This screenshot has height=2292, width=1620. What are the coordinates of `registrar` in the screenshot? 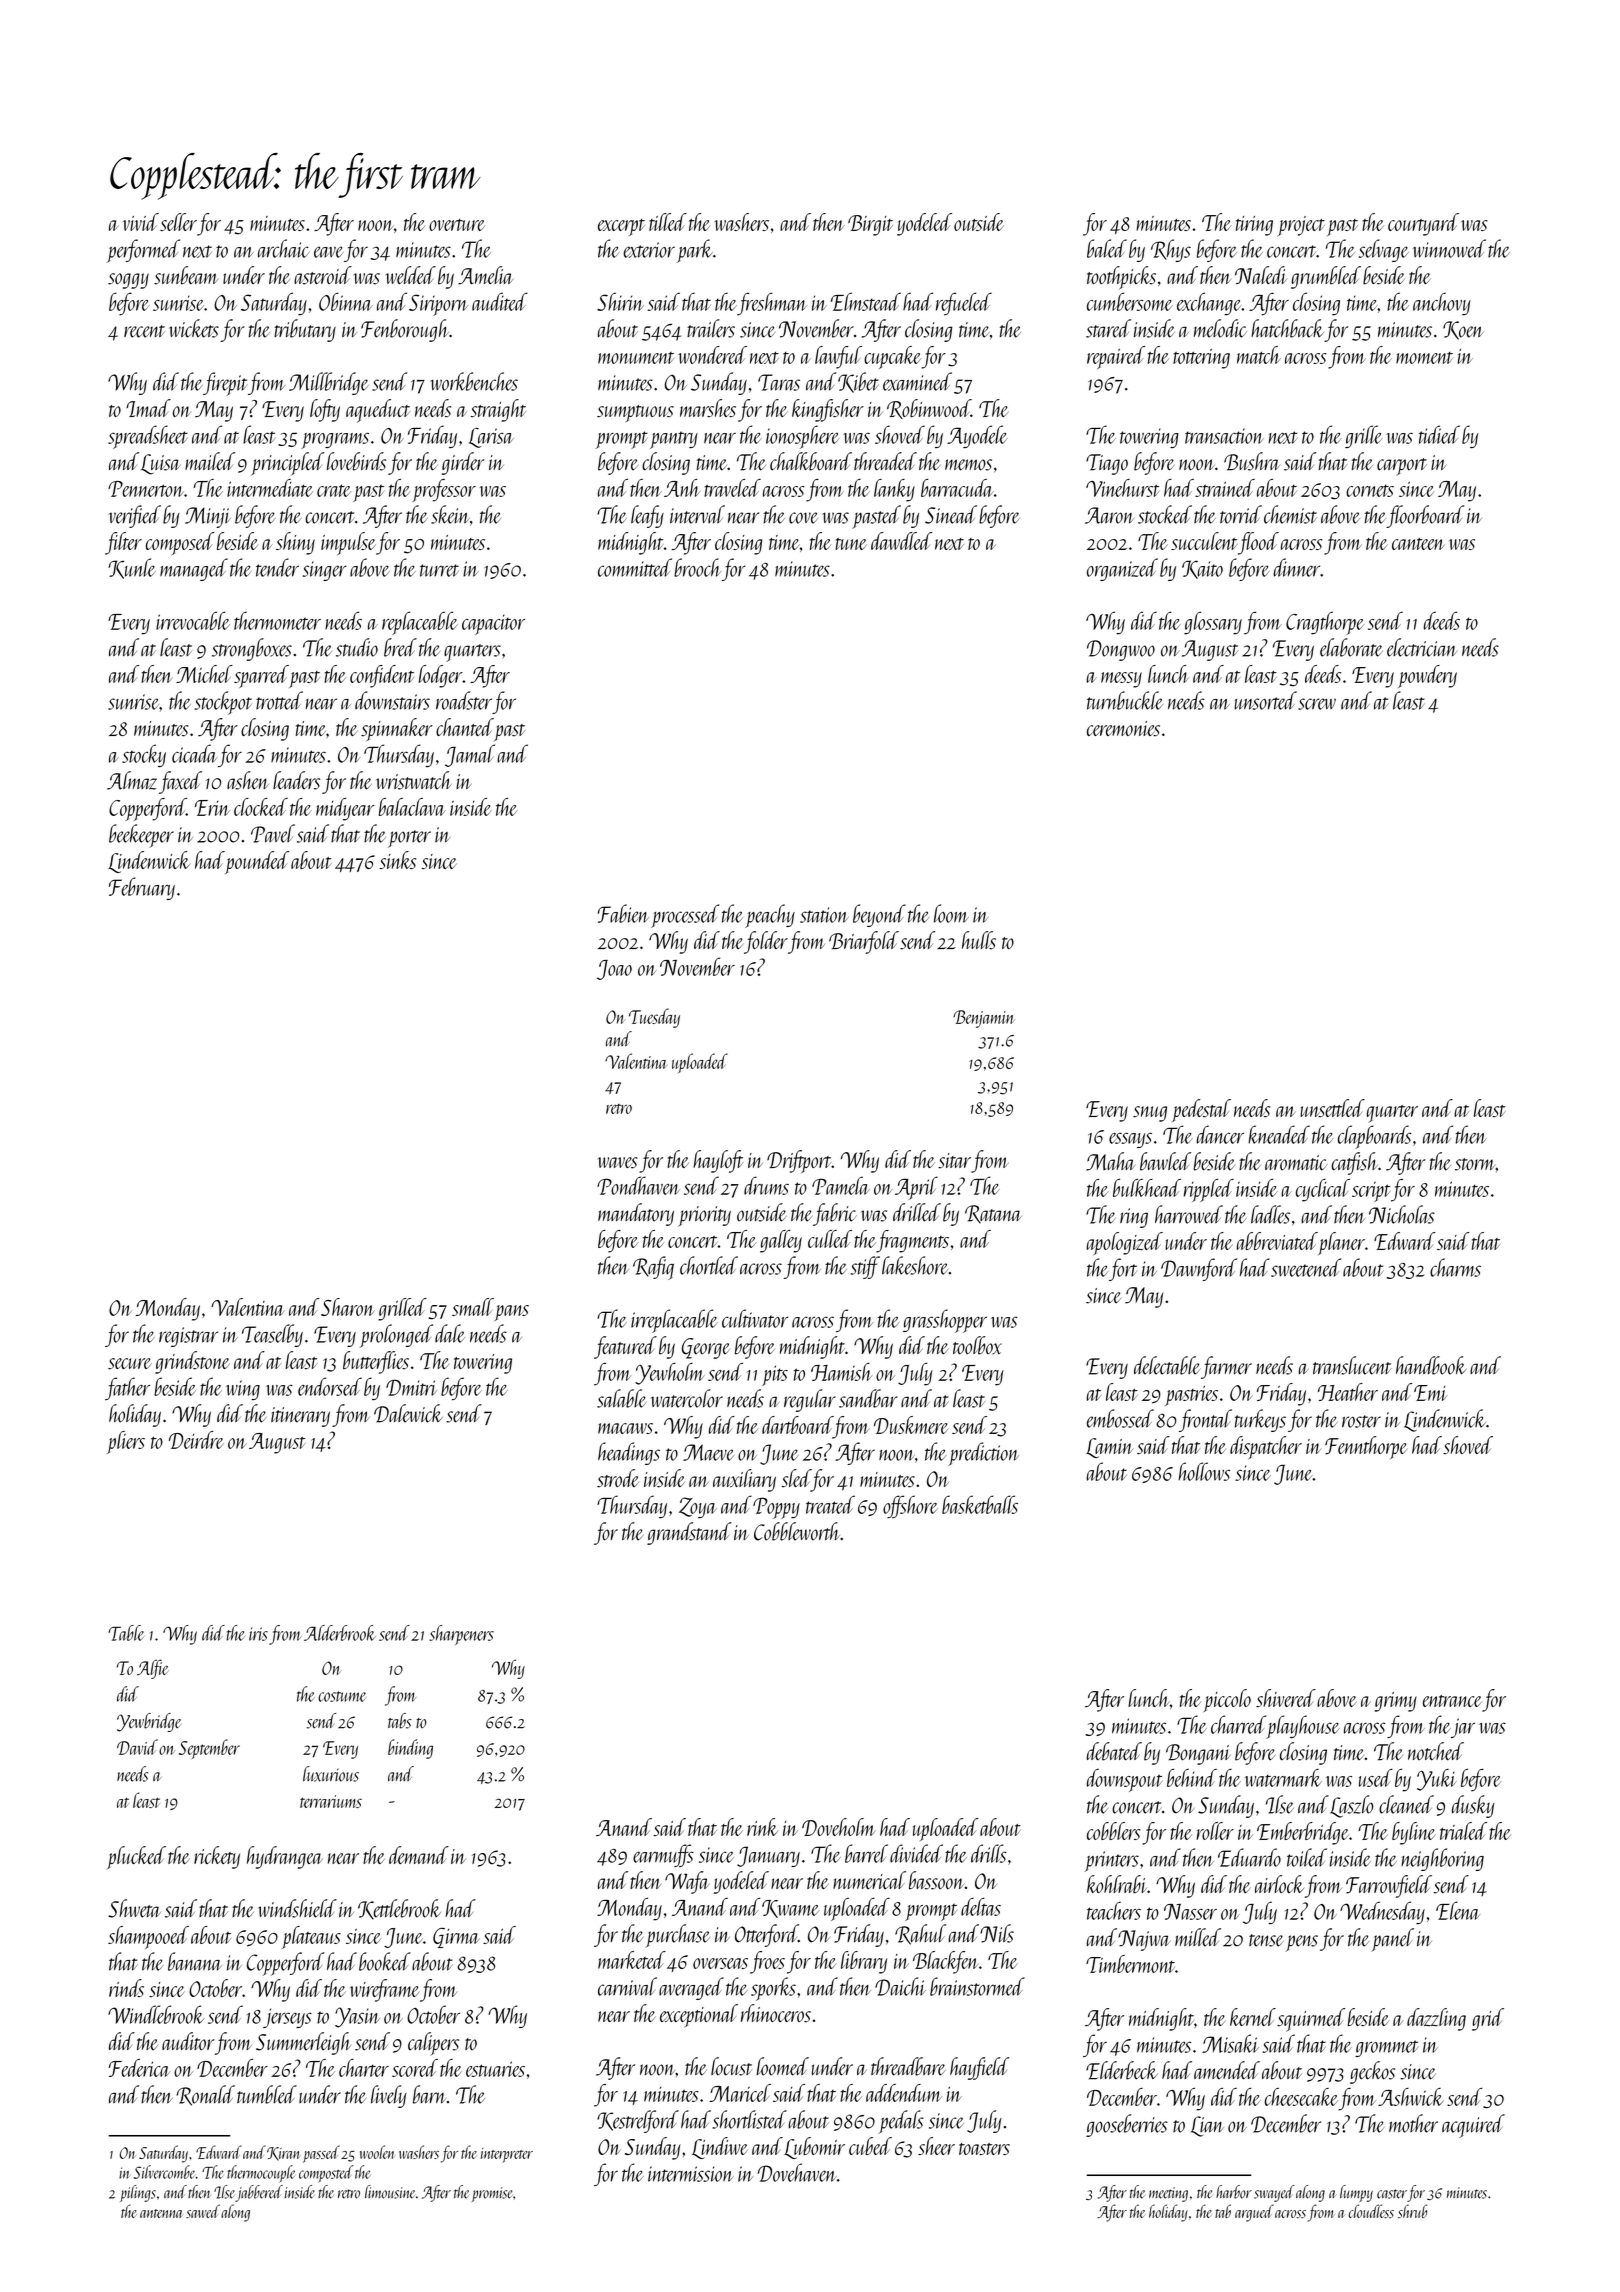 It's located at (188, 1337).
